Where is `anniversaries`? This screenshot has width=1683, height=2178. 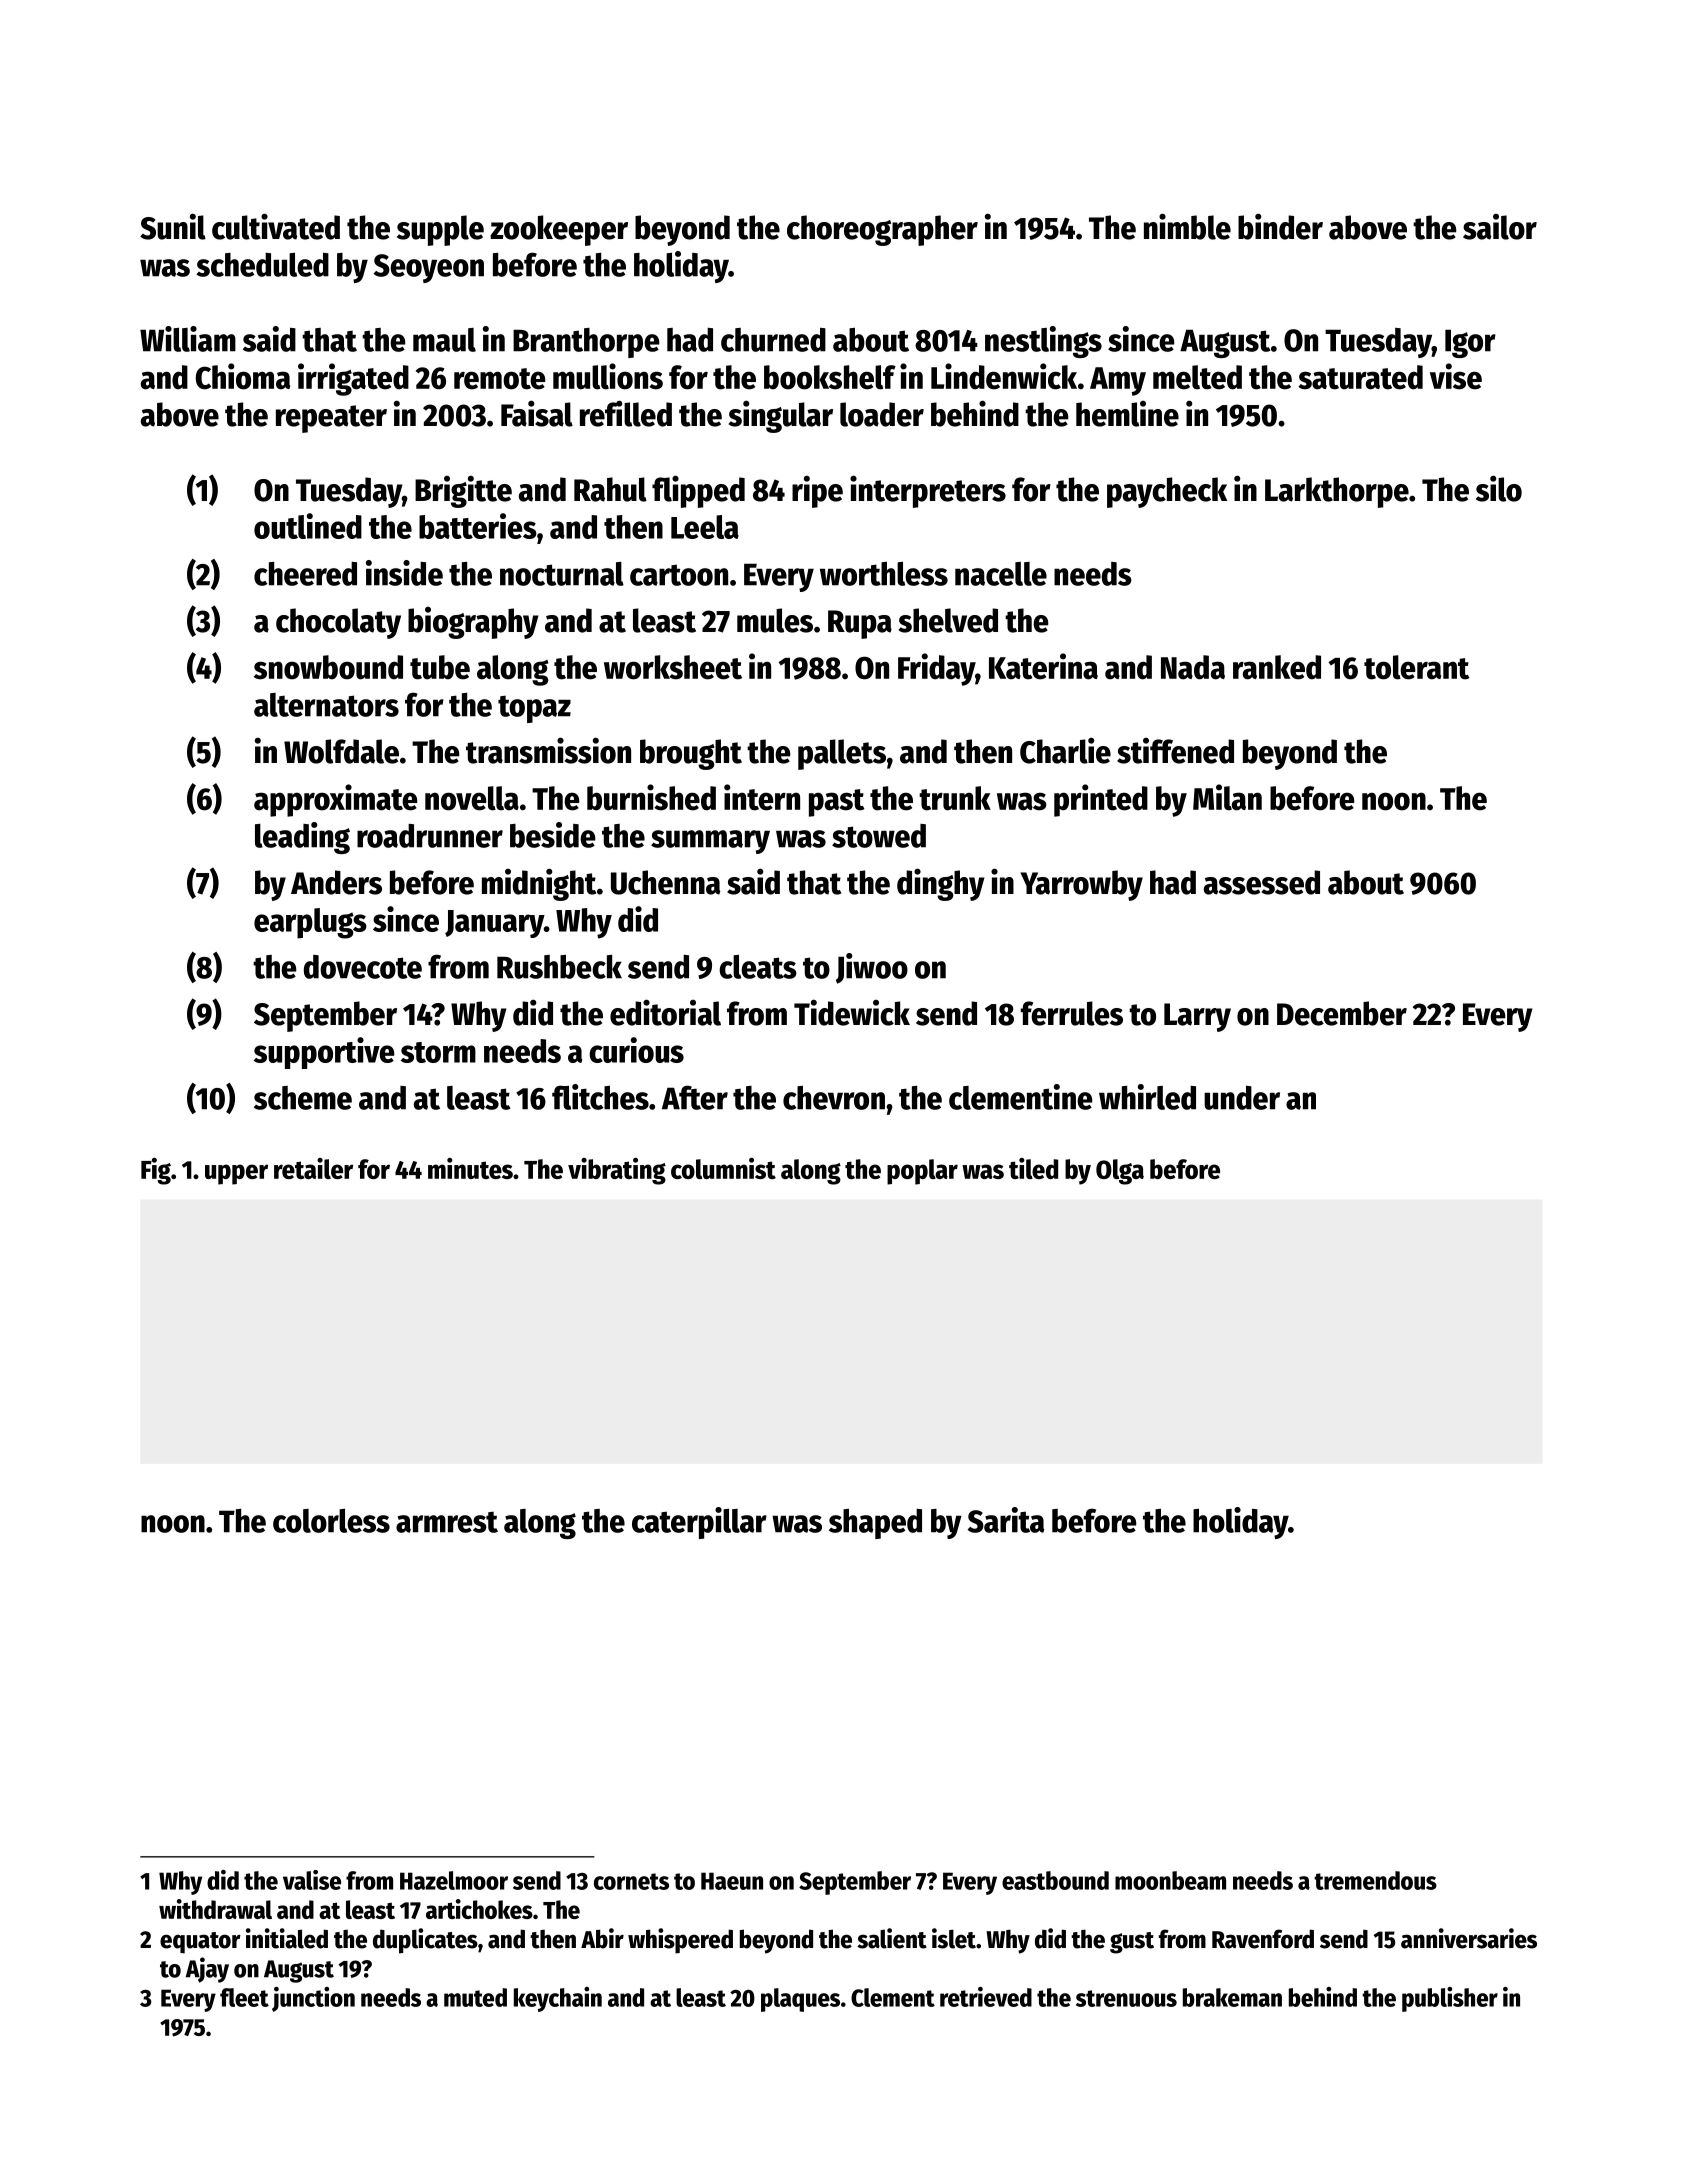 anniversaries is located at coordinates (1469, 1938).
